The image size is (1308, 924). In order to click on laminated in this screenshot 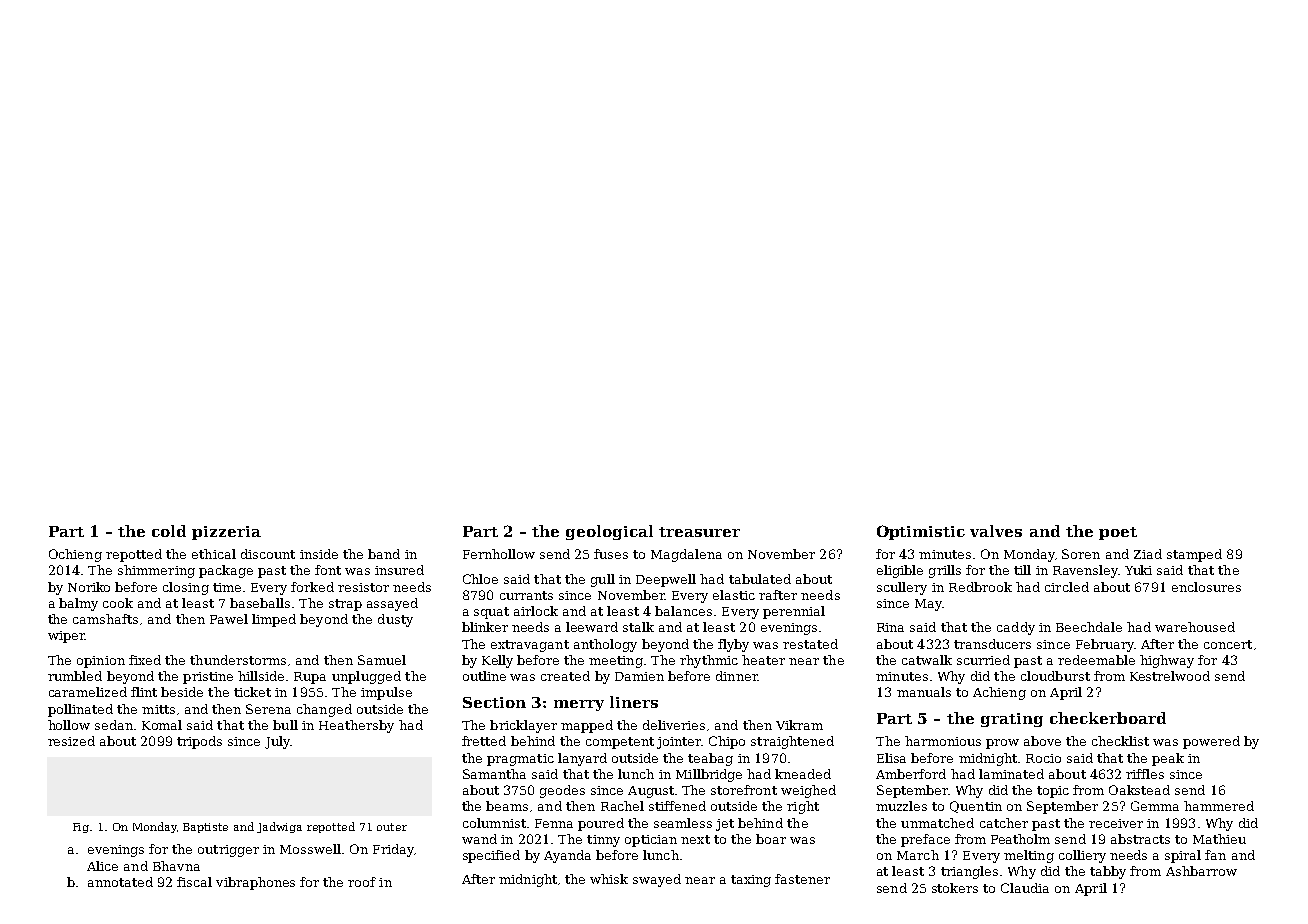, I will do `click(1011, 774)`.
